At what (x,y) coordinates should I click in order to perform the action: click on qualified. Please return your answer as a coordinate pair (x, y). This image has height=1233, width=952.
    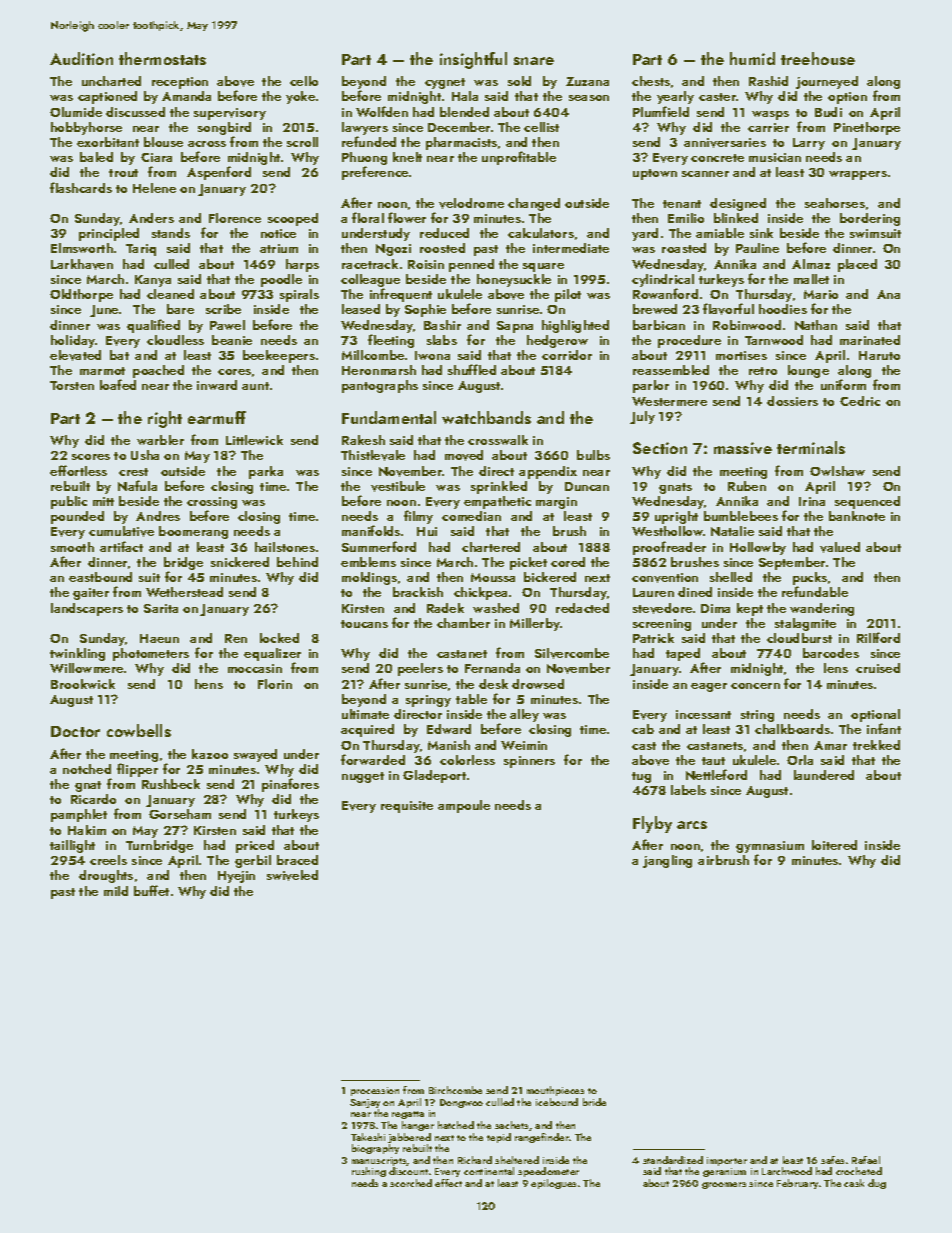
    Looking at the image, I should click on (153, 326).
